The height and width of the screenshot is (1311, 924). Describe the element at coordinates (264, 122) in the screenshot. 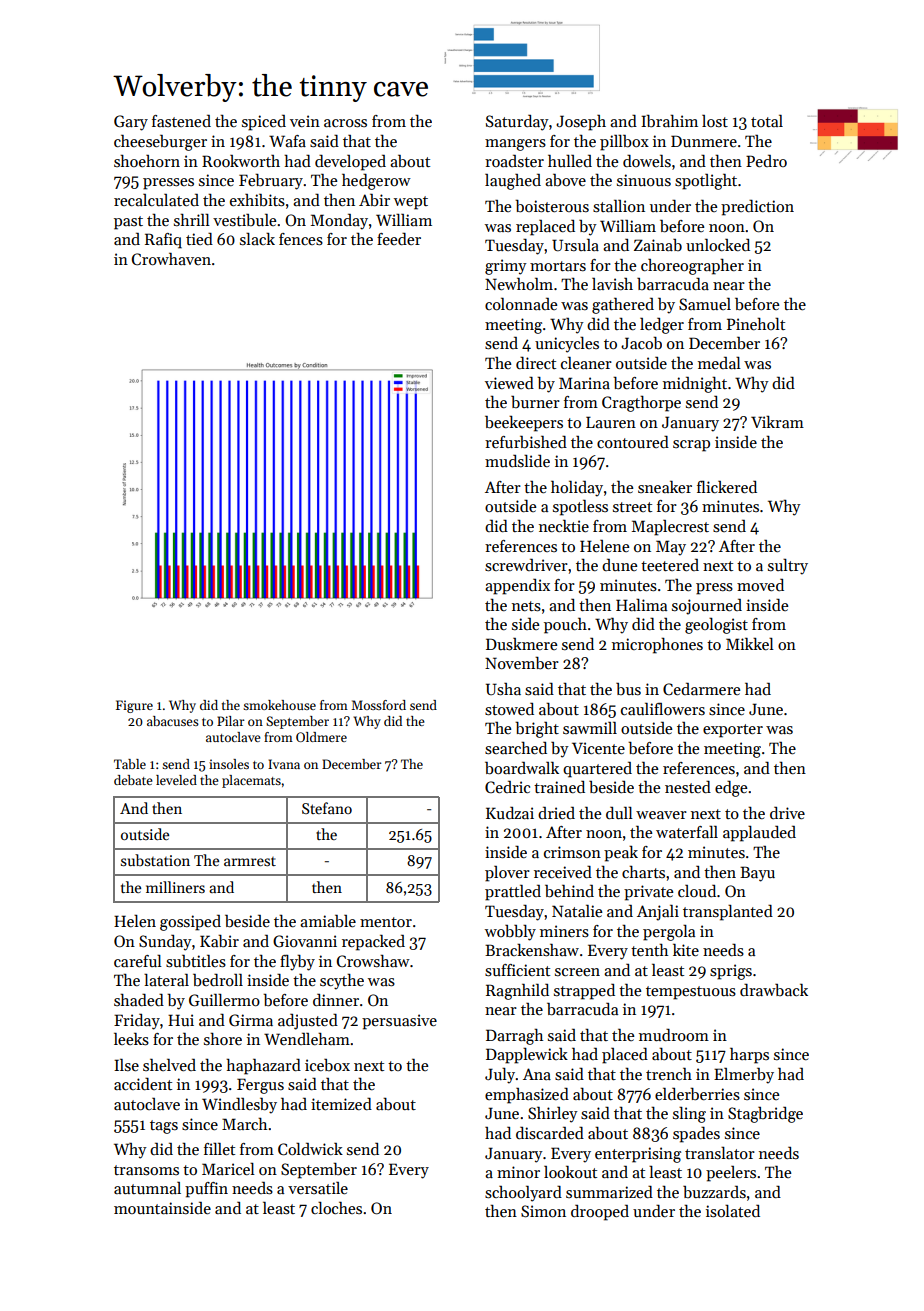

I see `spiced` at that location.
